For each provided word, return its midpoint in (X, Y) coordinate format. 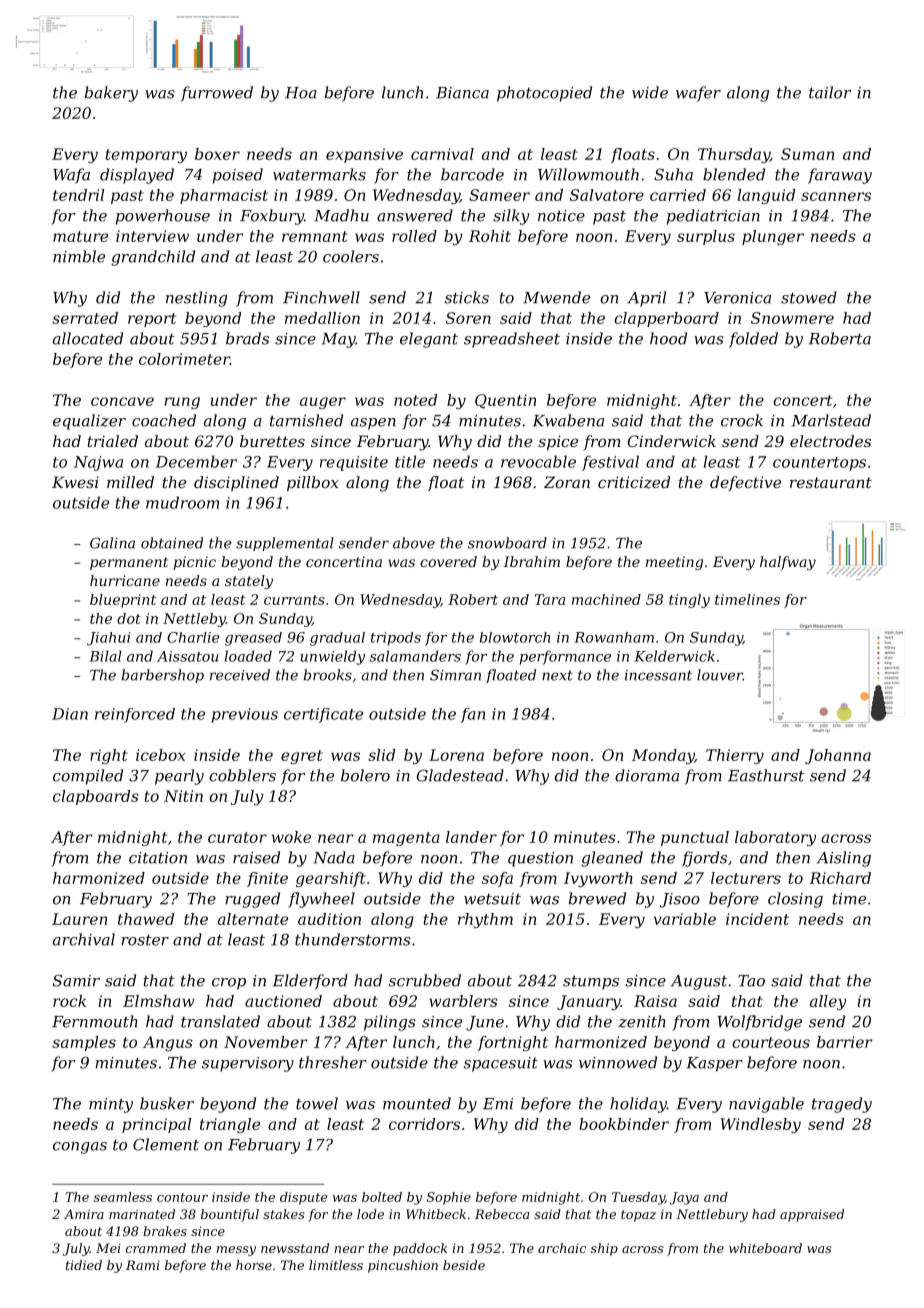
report (152, 320)
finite (267, 879)
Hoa (301, 93)
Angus (168, 1043)
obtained (172, 543)
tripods (396, 639)
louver (720, 675)
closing (795, 900)
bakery (111, 94)
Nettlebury (712, 1215)
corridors (424, 1124)
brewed (597, 898)
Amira (84, 1214)
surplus (706, 237)
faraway (840, 176)
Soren (468, 318)
